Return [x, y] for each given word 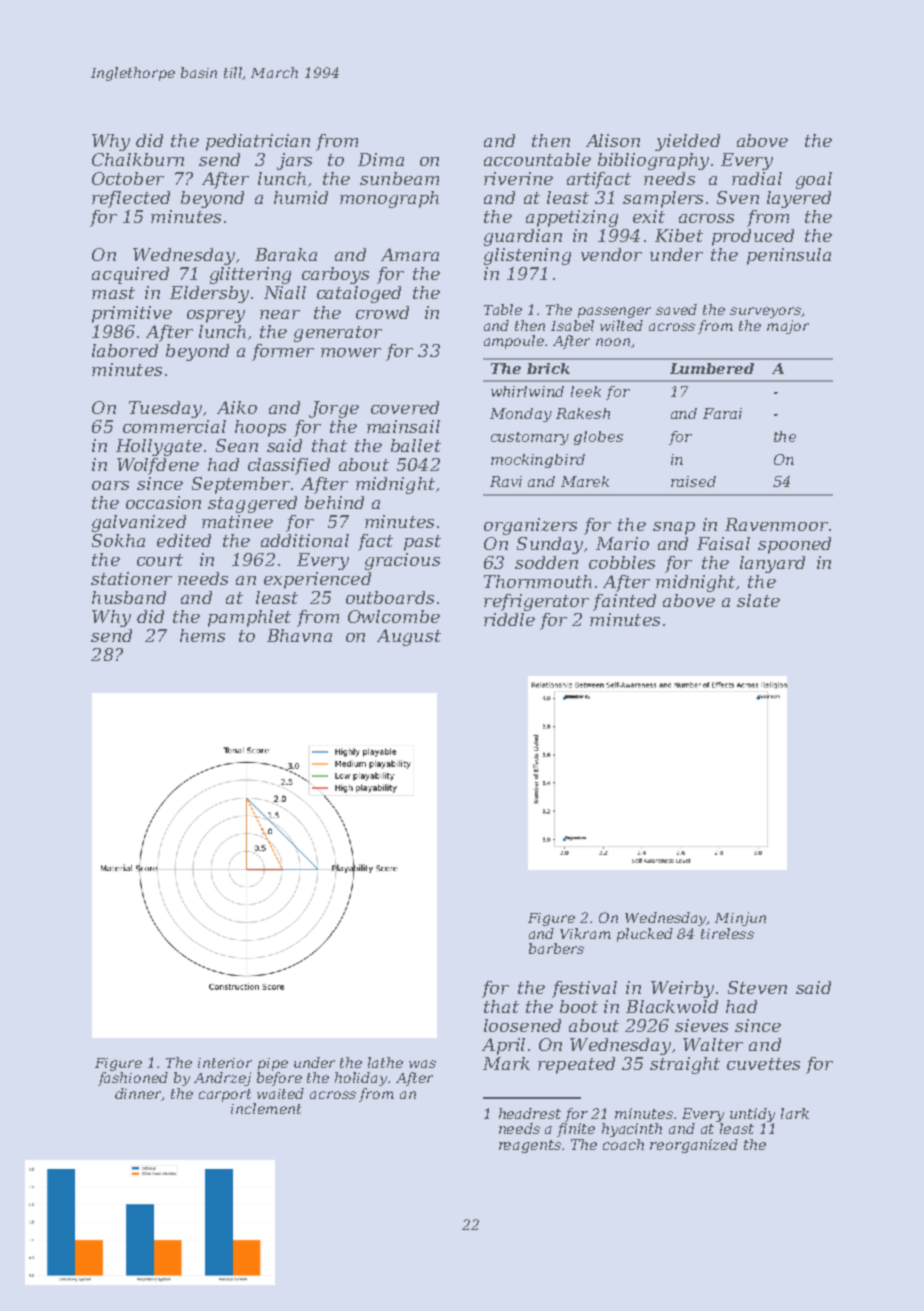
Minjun [740, 919]
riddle [509, 619]
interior [225, 1063]
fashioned [133, 1079]
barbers [556, 948]
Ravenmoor [776, 524]
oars [110, 485]
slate [758, 600]
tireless [727, 933]
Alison [613, 140]
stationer [131, 578]
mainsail [403, 426]
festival [584, 989]
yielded [687, 142]
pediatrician [258, 142]
